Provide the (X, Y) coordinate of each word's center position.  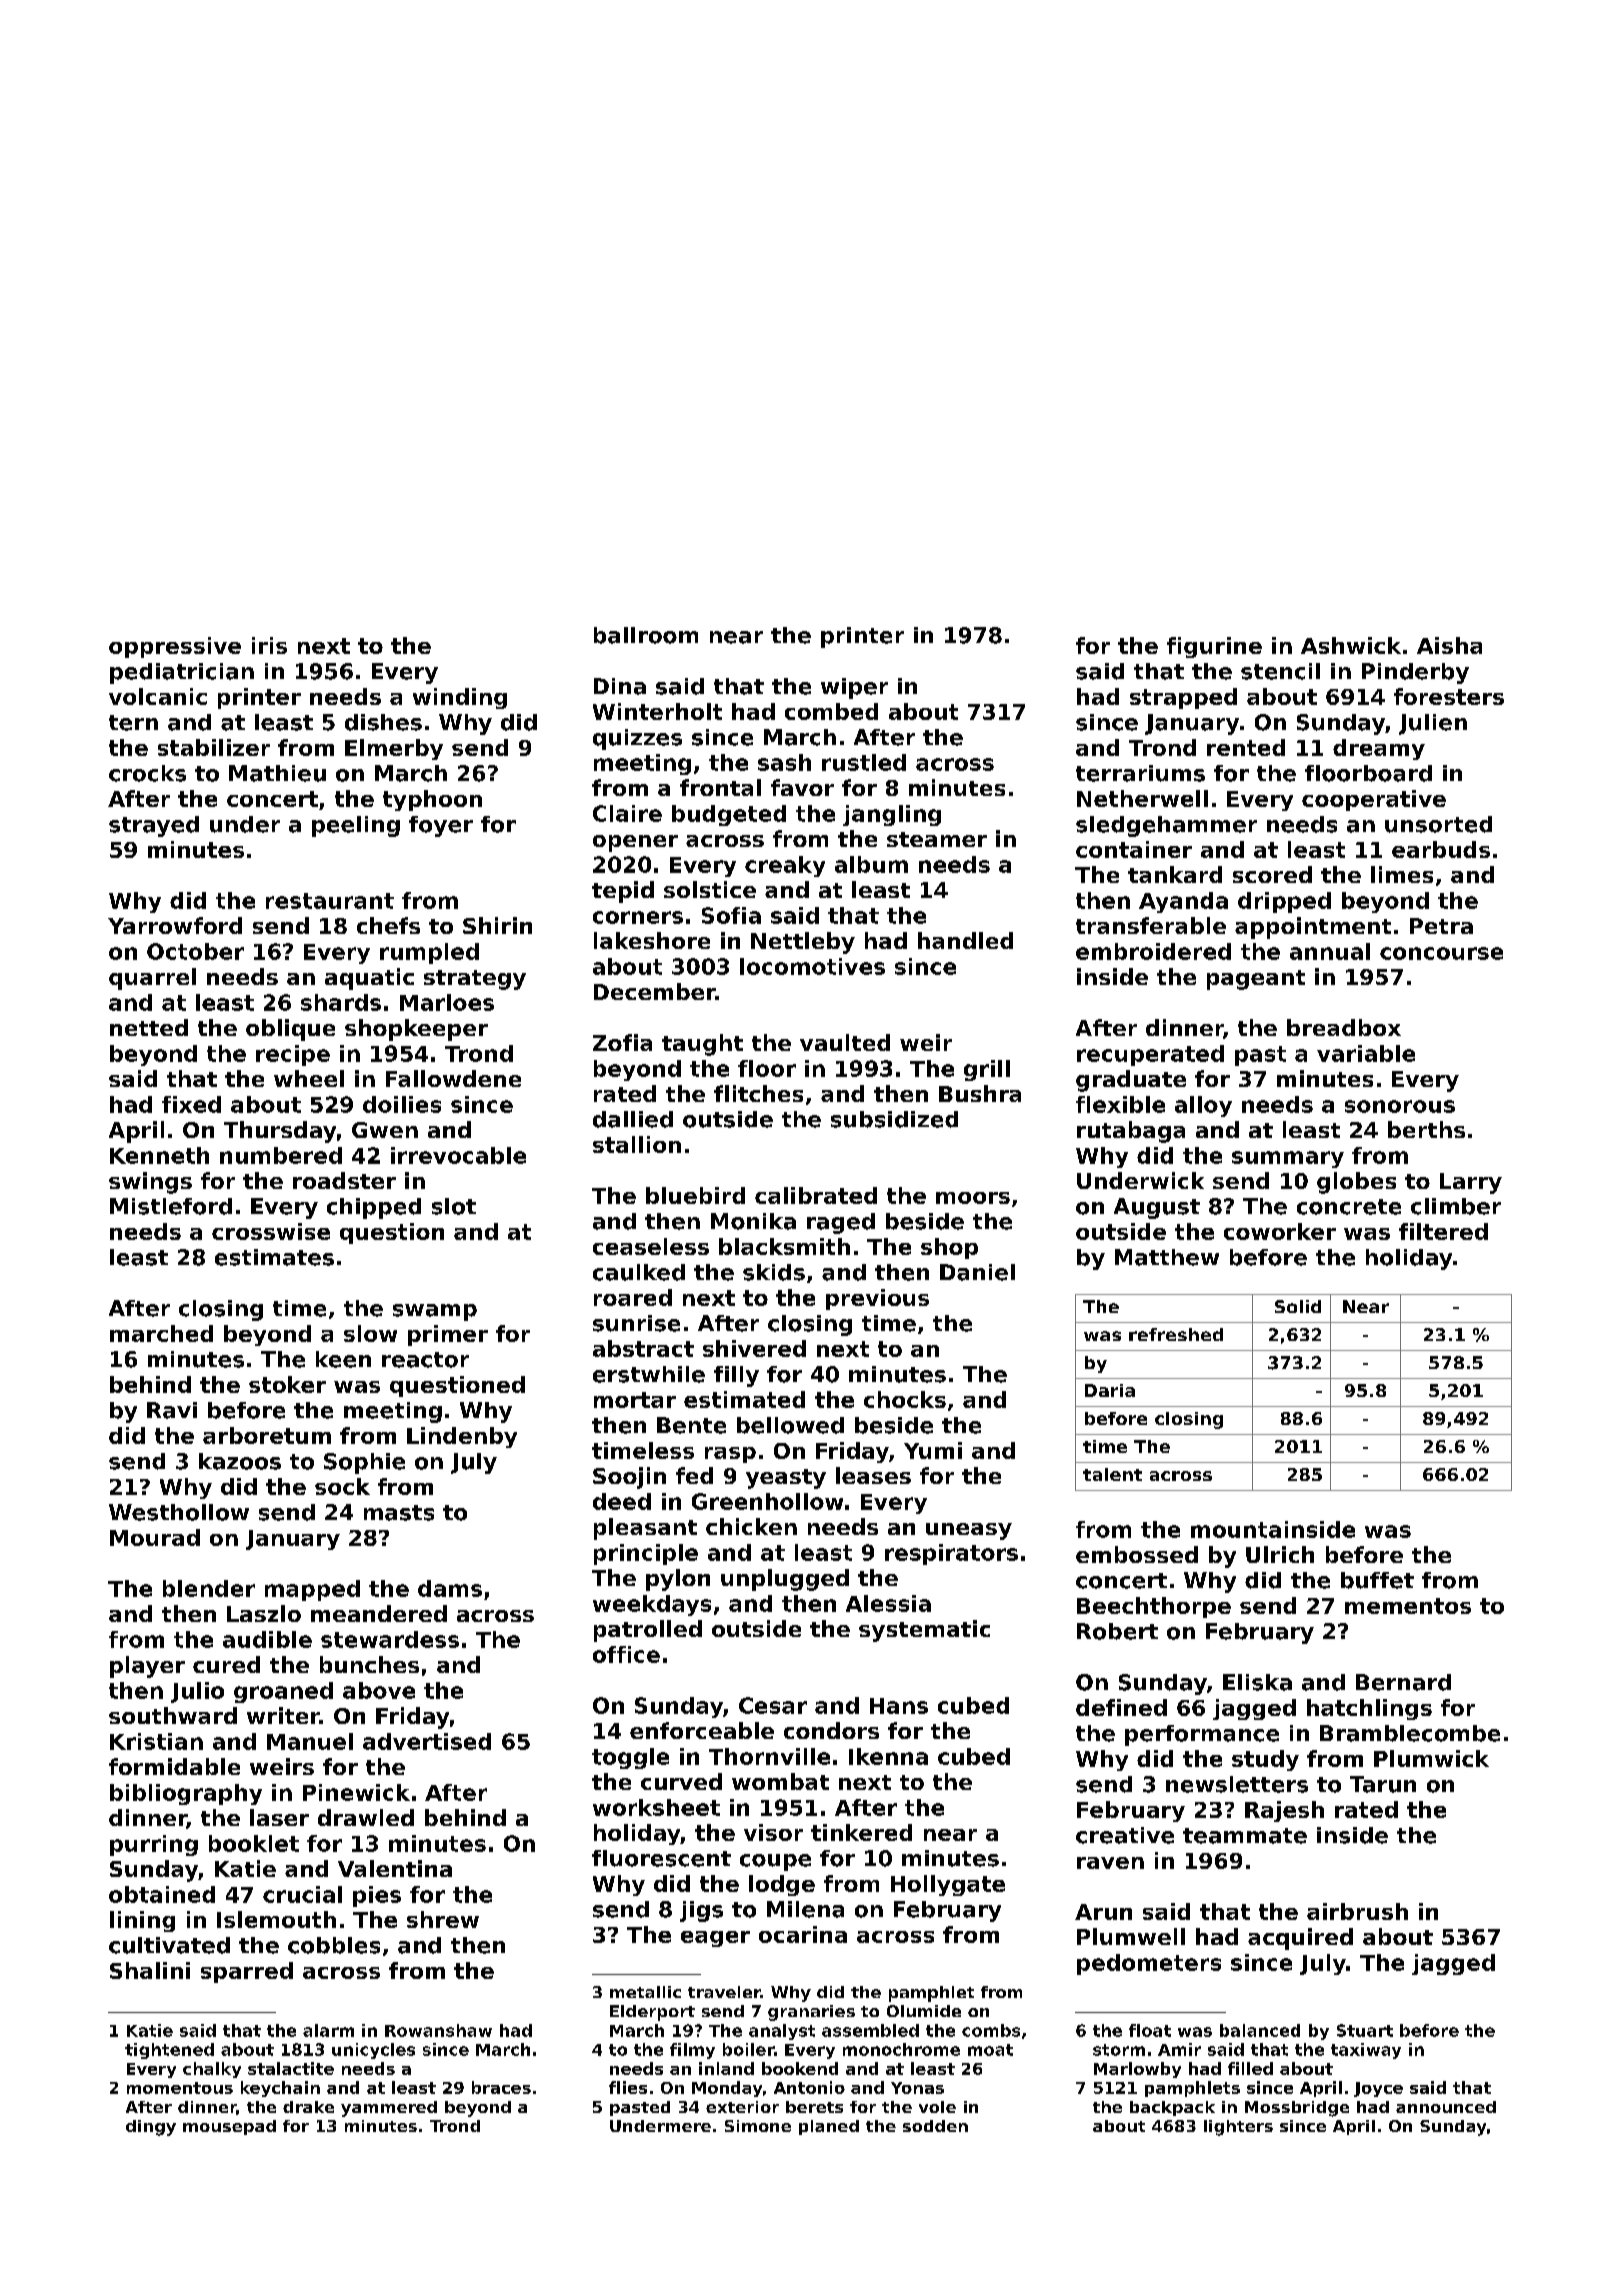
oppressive (175, 647)
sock (342, 1486)
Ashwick (1351, 645)
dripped (1284, 902)
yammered (389, 2109)
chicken (751, 1526)
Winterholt (657, 711)
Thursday (280, 1132)
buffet (1377, 1580)
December (655, 991)
